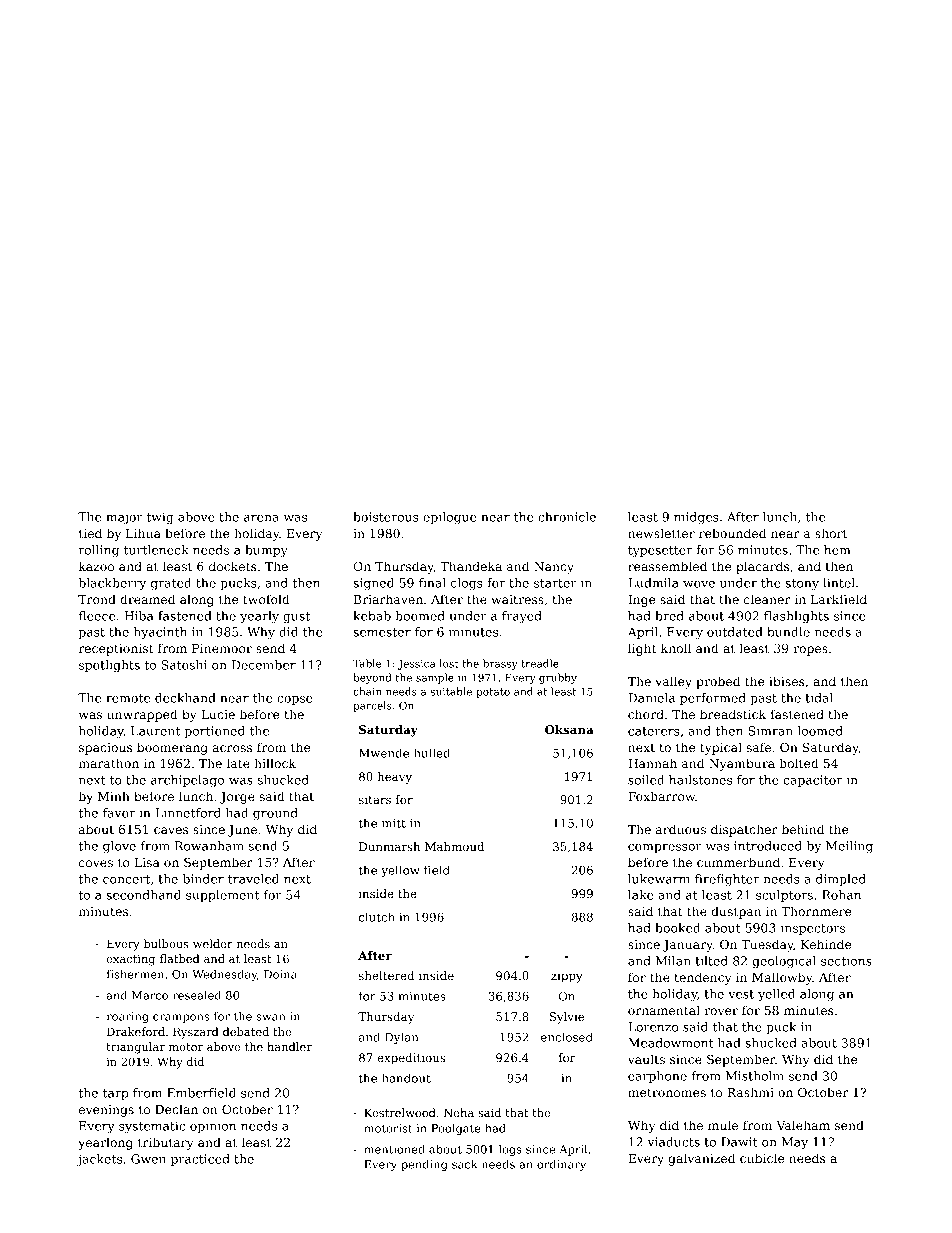  What do you see at coordinates (90, 533) in the screenshot?
I see `tied` at bounding box center [90, 533].
